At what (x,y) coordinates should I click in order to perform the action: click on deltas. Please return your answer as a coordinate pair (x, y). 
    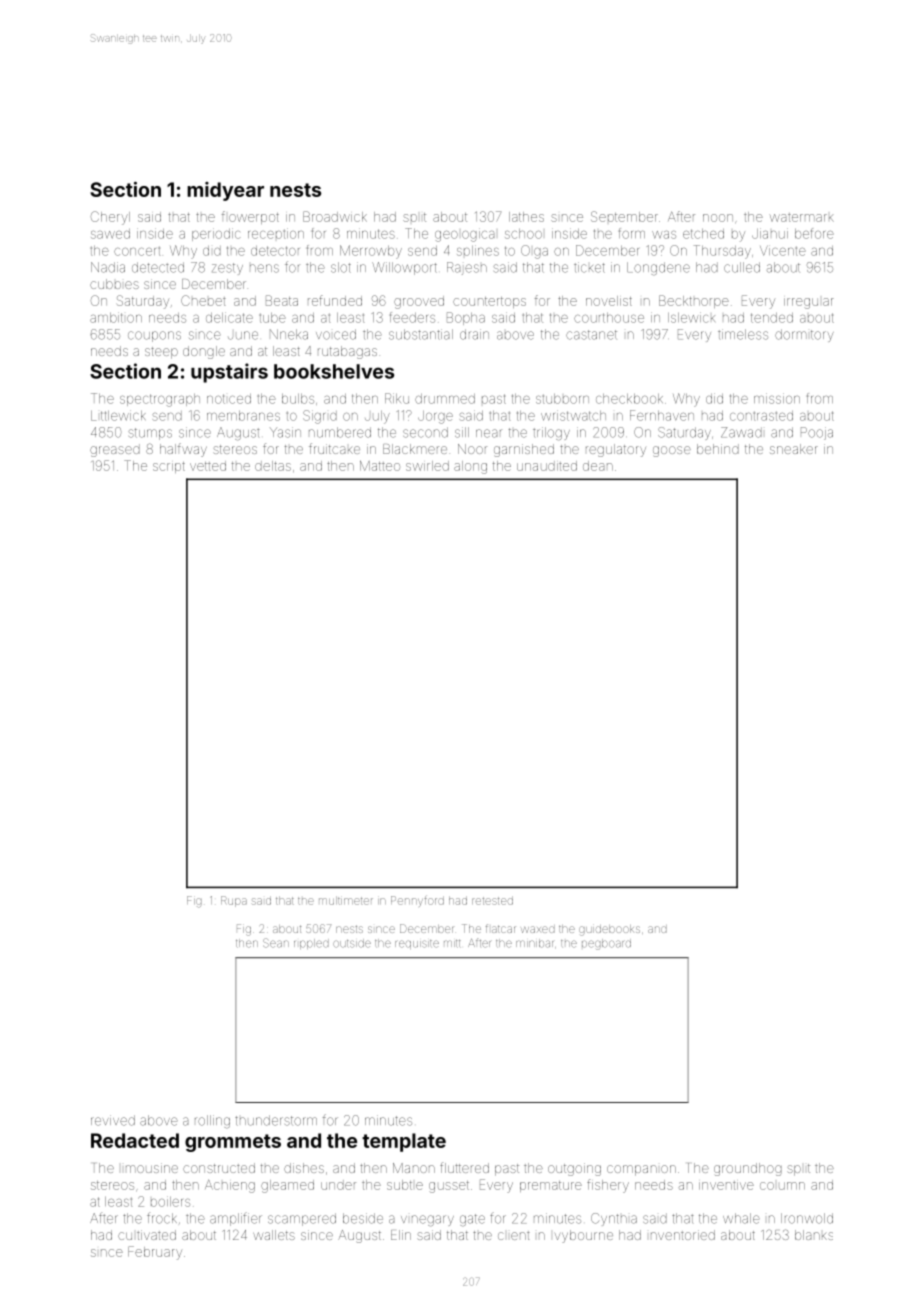
    Looking at the image, I should click on (273, 466).
